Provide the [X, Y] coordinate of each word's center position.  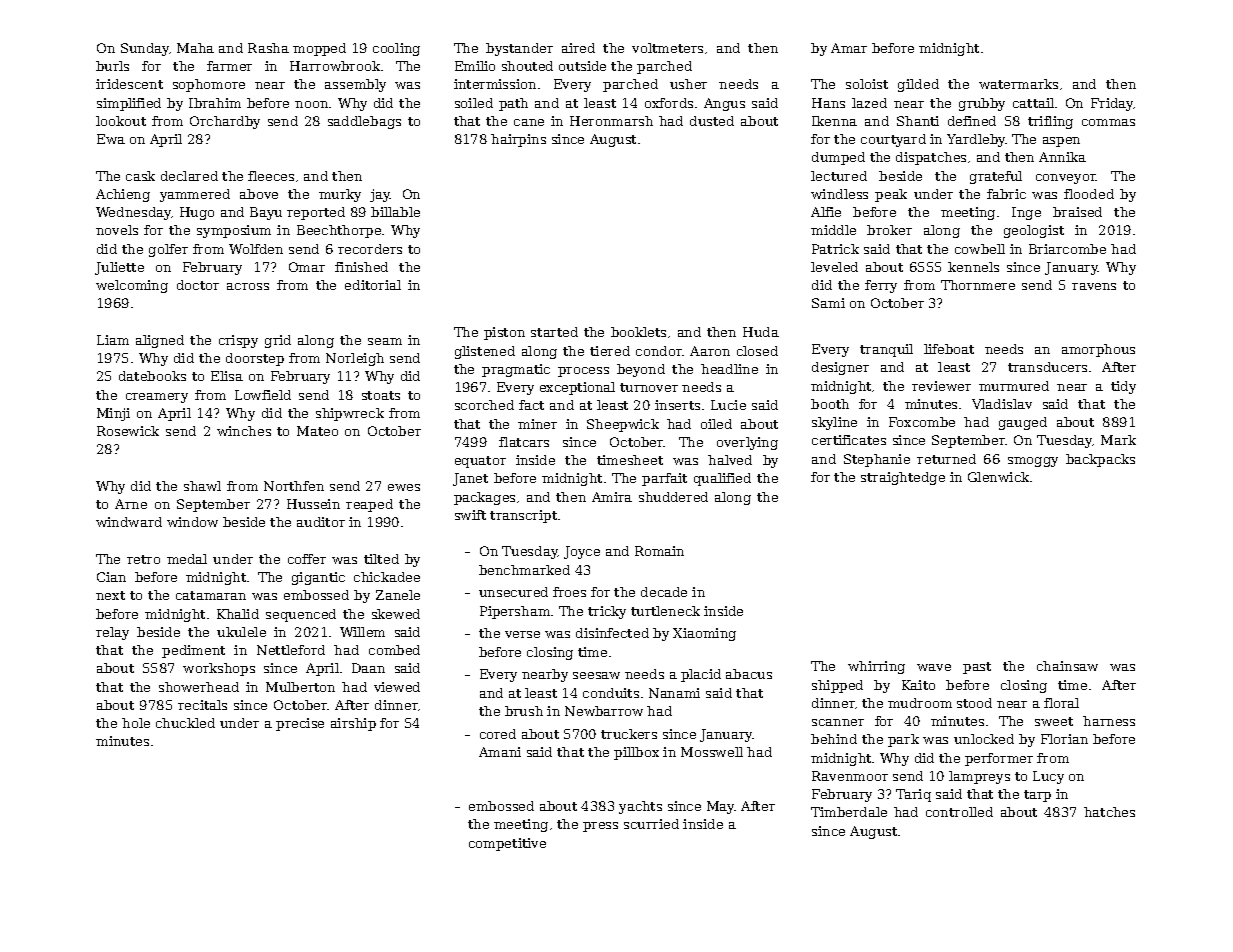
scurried [651, 824]
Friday [1112, 104]
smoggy [1033, 462]
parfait [664, 479]
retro [143, 559]
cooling [396, 49]
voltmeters [667, 48]
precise [300, 724]
